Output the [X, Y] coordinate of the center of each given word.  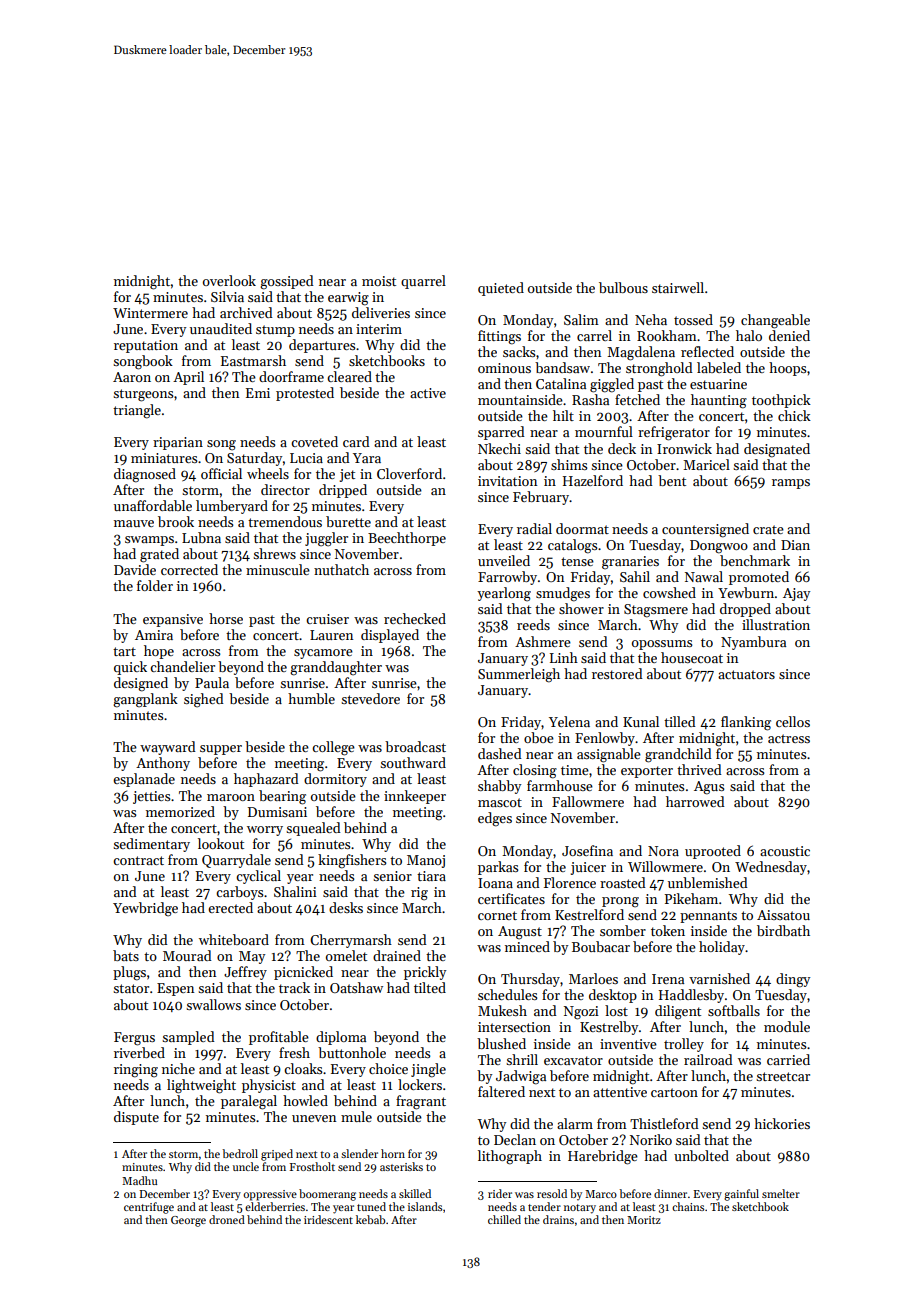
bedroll [240, 1153]
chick [794, 415]
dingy [793, 980]
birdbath [783, 930]
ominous [504, 368]
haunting [719, 401]
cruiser [327, 619]
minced [527, 946]
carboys [239, 893]
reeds [533, 624]
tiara [431, 876]
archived [246, 312]
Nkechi [499, 448]
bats [126, 955]
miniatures [164, 458]
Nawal [704, 576]
